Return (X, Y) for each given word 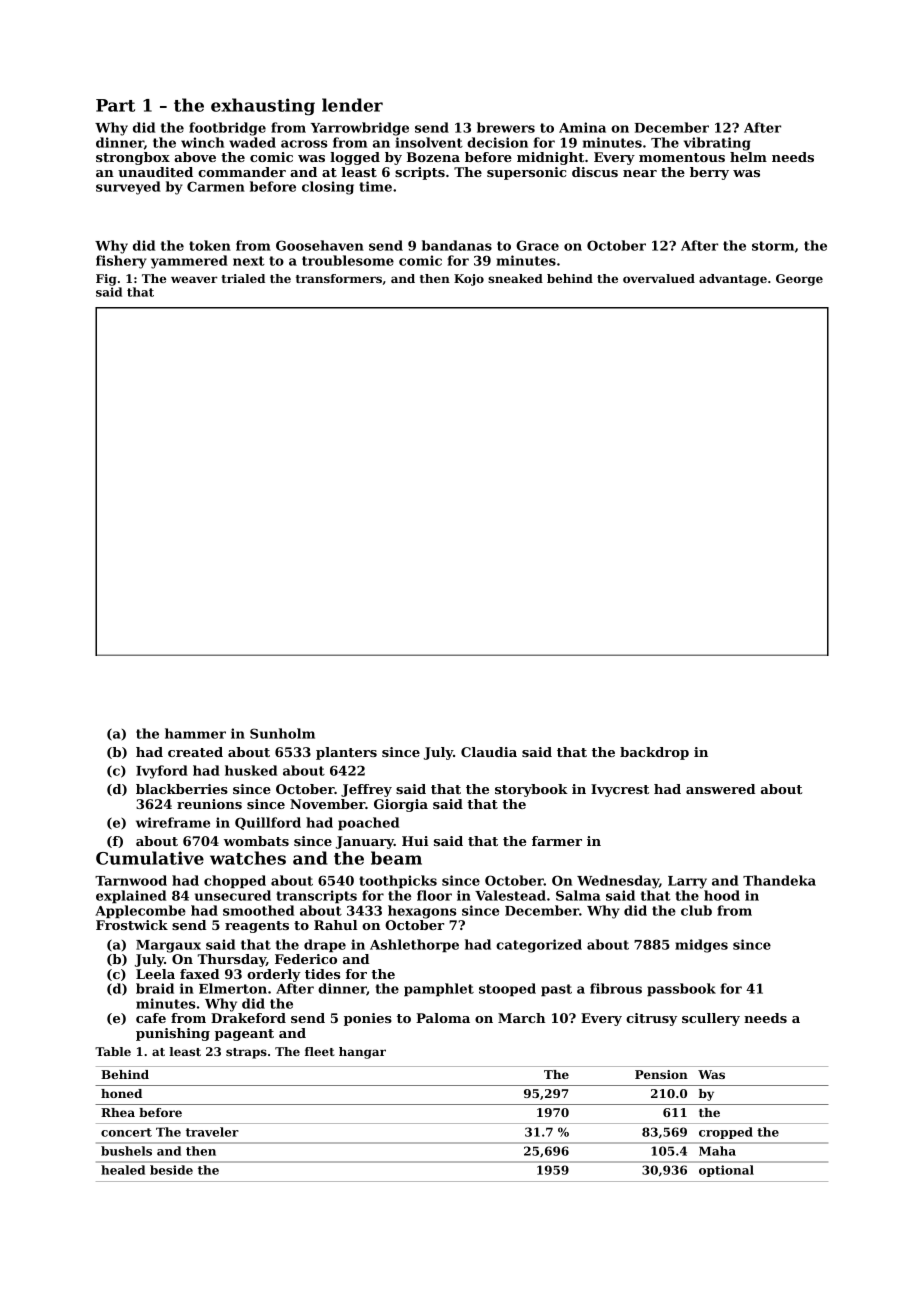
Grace (537, 245)
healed (123, 1170)
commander (242, 172)
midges (701, 946)
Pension (661, 1074)
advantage (733, 280)
